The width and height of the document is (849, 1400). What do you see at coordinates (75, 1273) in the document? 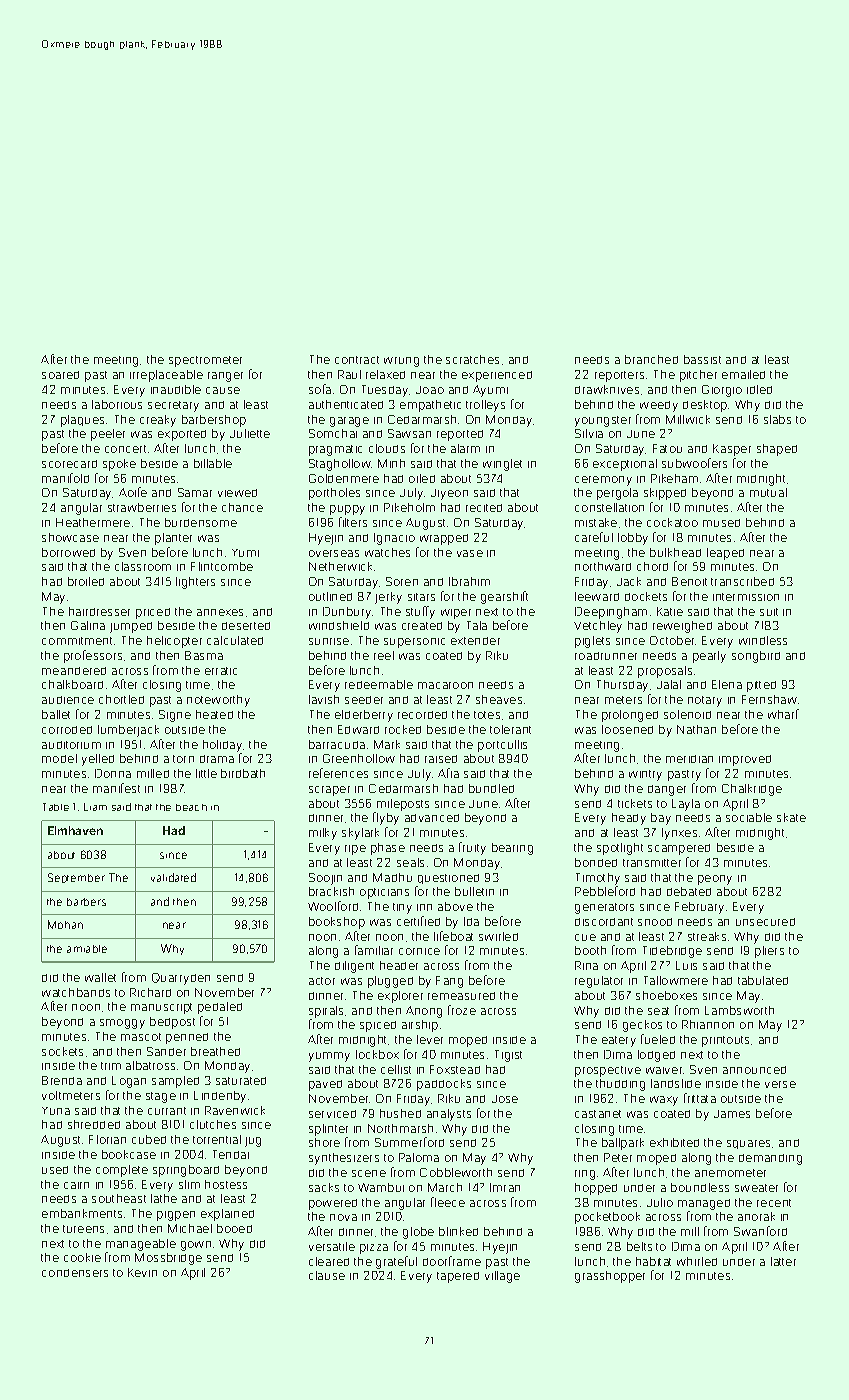
I see `condensers` at bounding box center [75, 1273].
